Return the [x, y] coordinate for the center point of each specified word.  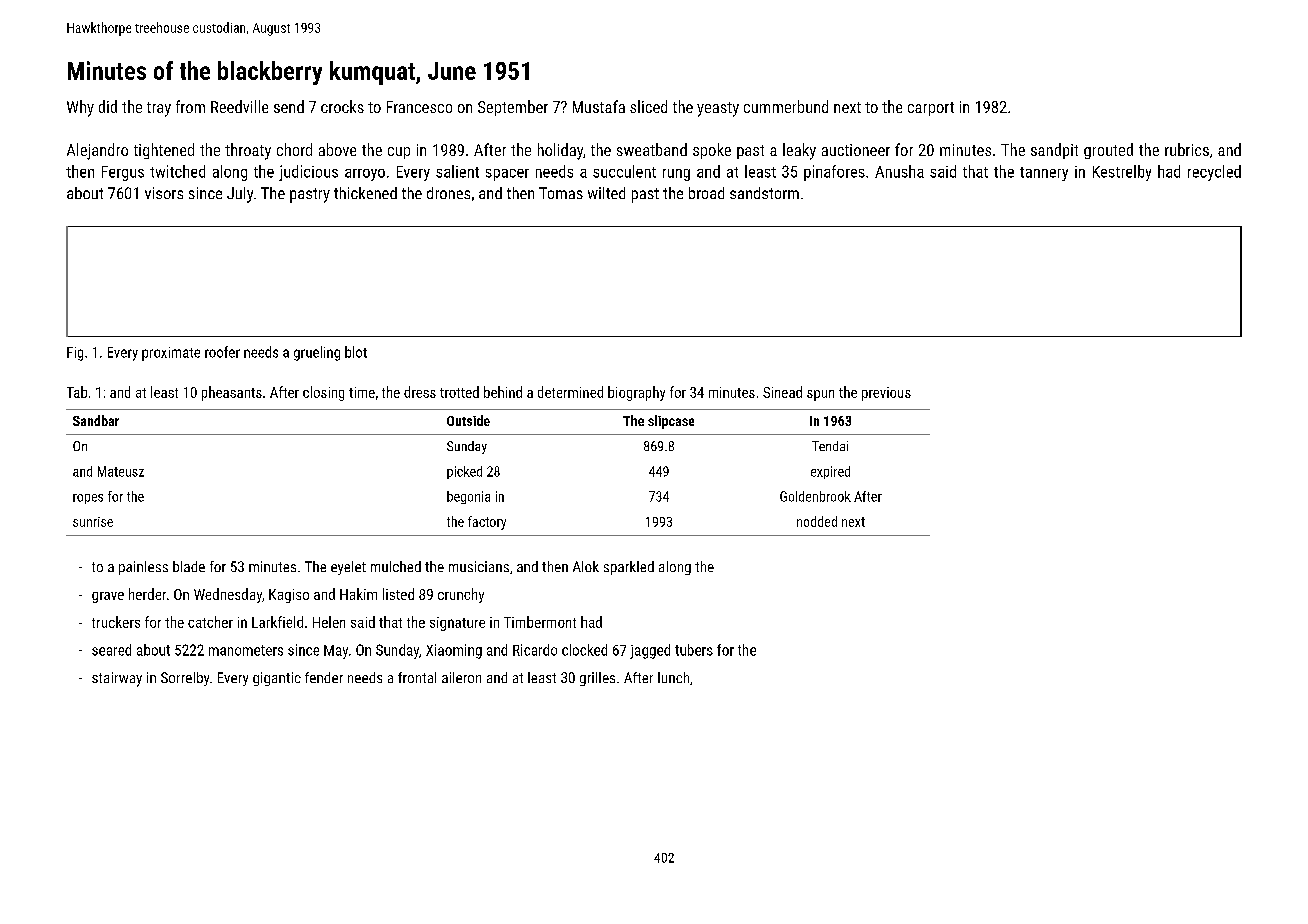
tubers [694, 650]
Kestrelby [1122, 173]
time [362, 392]
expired [830, 472]
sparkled [629, 568]
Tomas [561, 193]
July [240, 195]
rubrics [1187, 149]
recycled [1214, 173]
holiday [560, 151]
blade [189, 566]
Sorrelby [185, 679]
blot [356, 352]
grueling [317, 353]
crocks [342, 106]
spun [820, 395]
